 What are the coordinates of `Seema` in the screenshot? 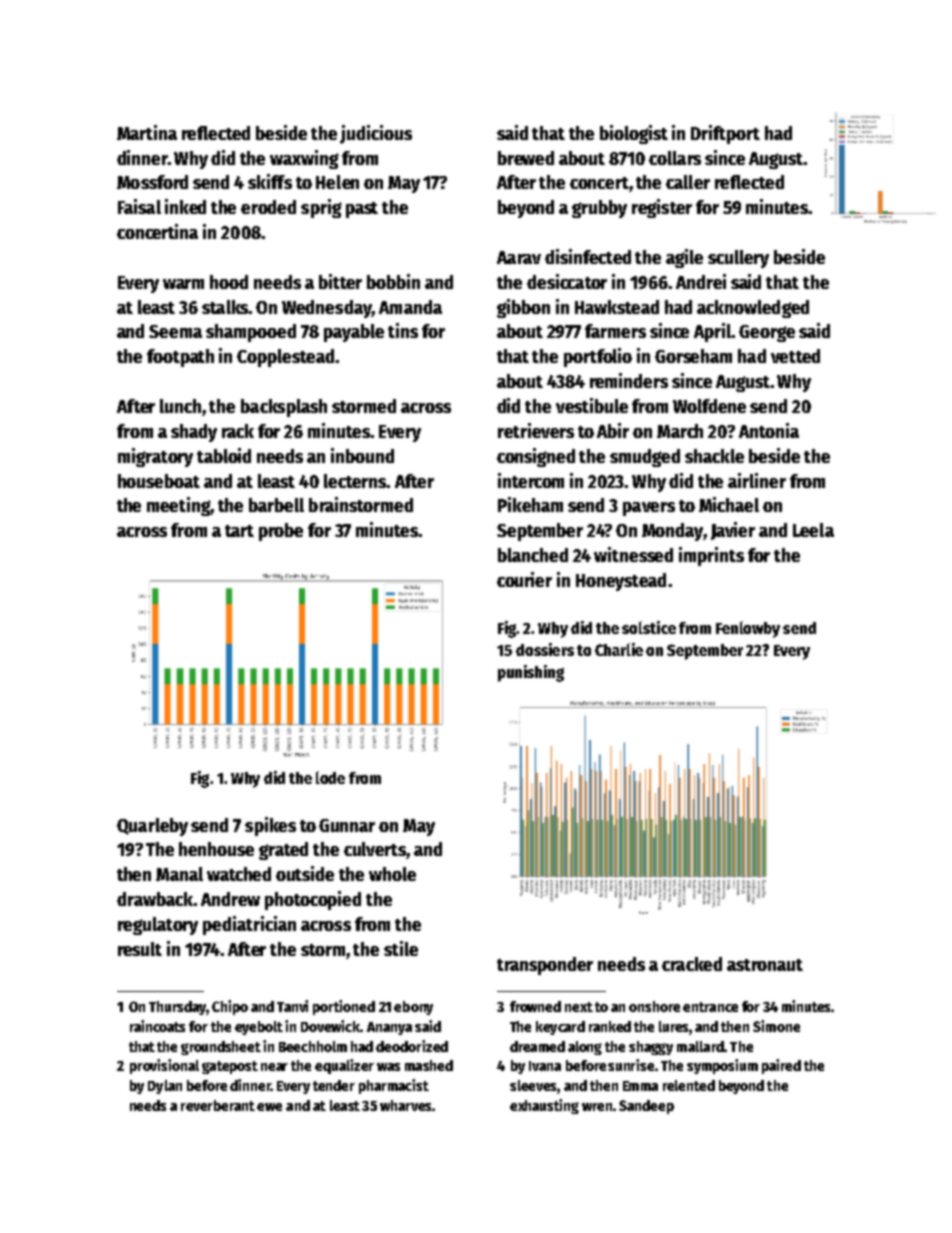 It's located at (175, 331).
